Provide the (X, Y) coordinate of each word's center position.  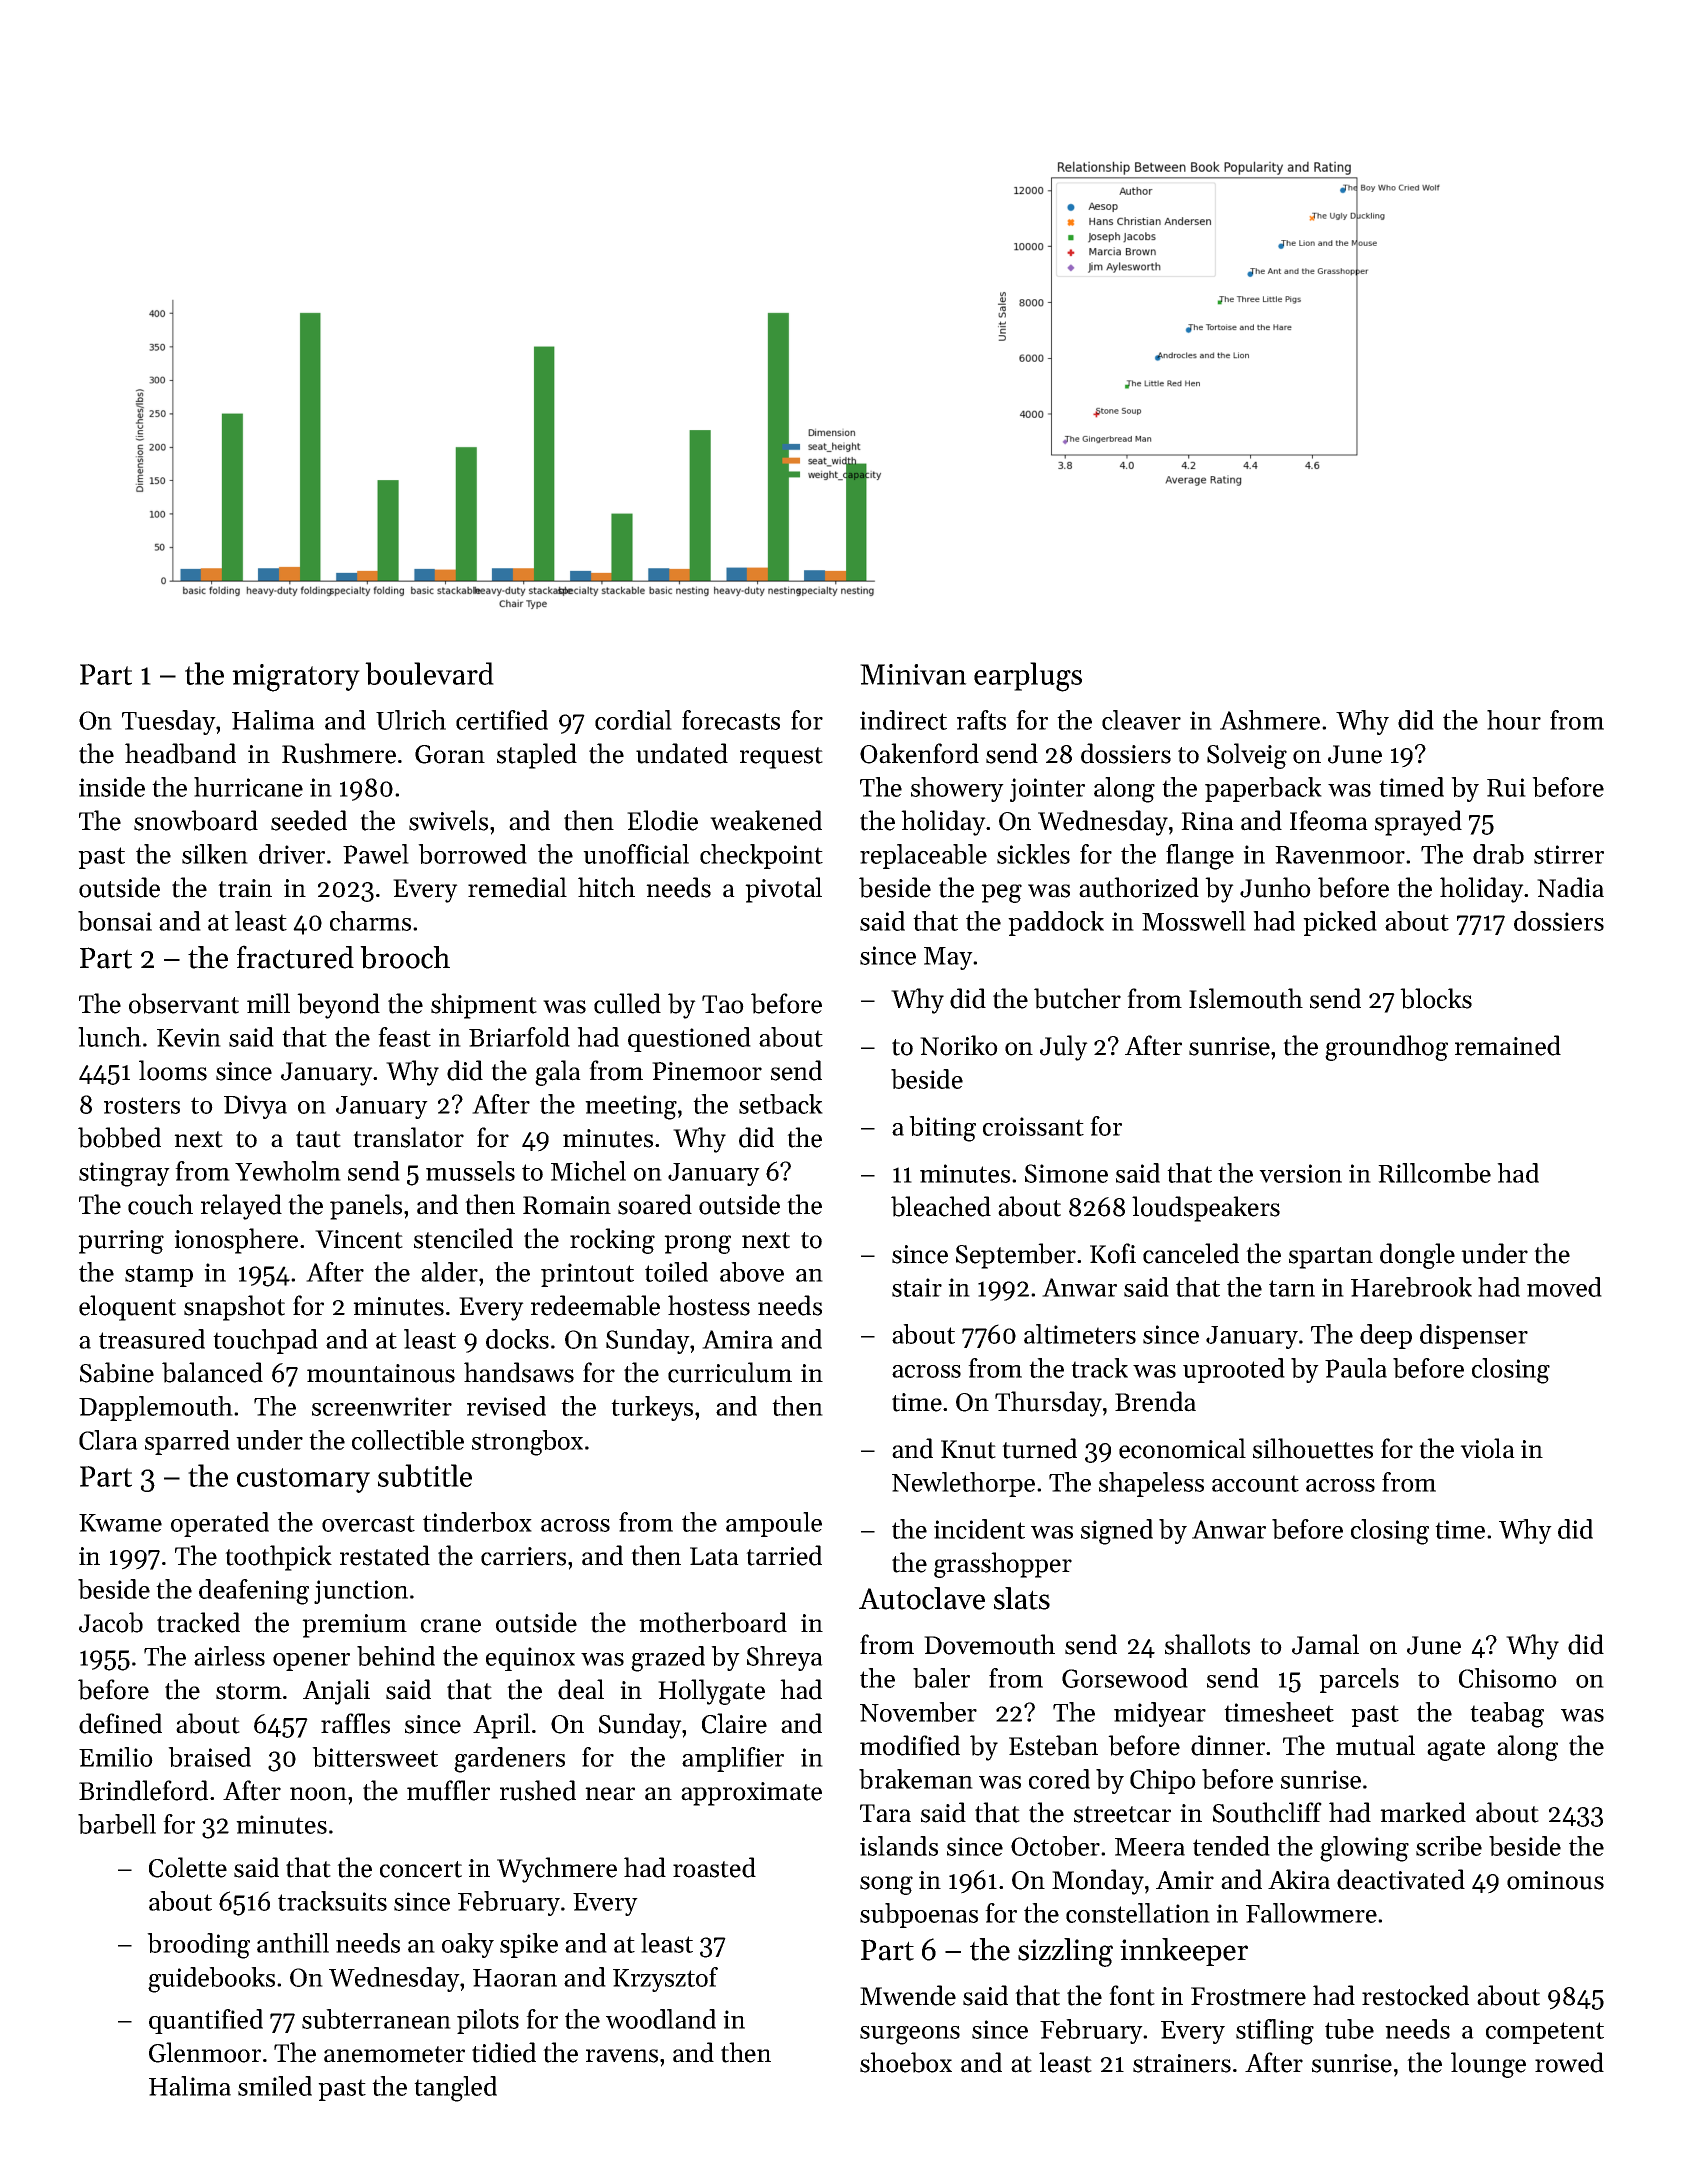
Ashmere (1270, 720)
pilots (488, 2021)
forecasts (731, 720)
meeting (631, 1107)
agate (1456, 1750)
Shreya (785, 1658)
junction (361, 1592)
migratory (296, 678)
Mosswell (1194, 921)
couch (160, 1204)
